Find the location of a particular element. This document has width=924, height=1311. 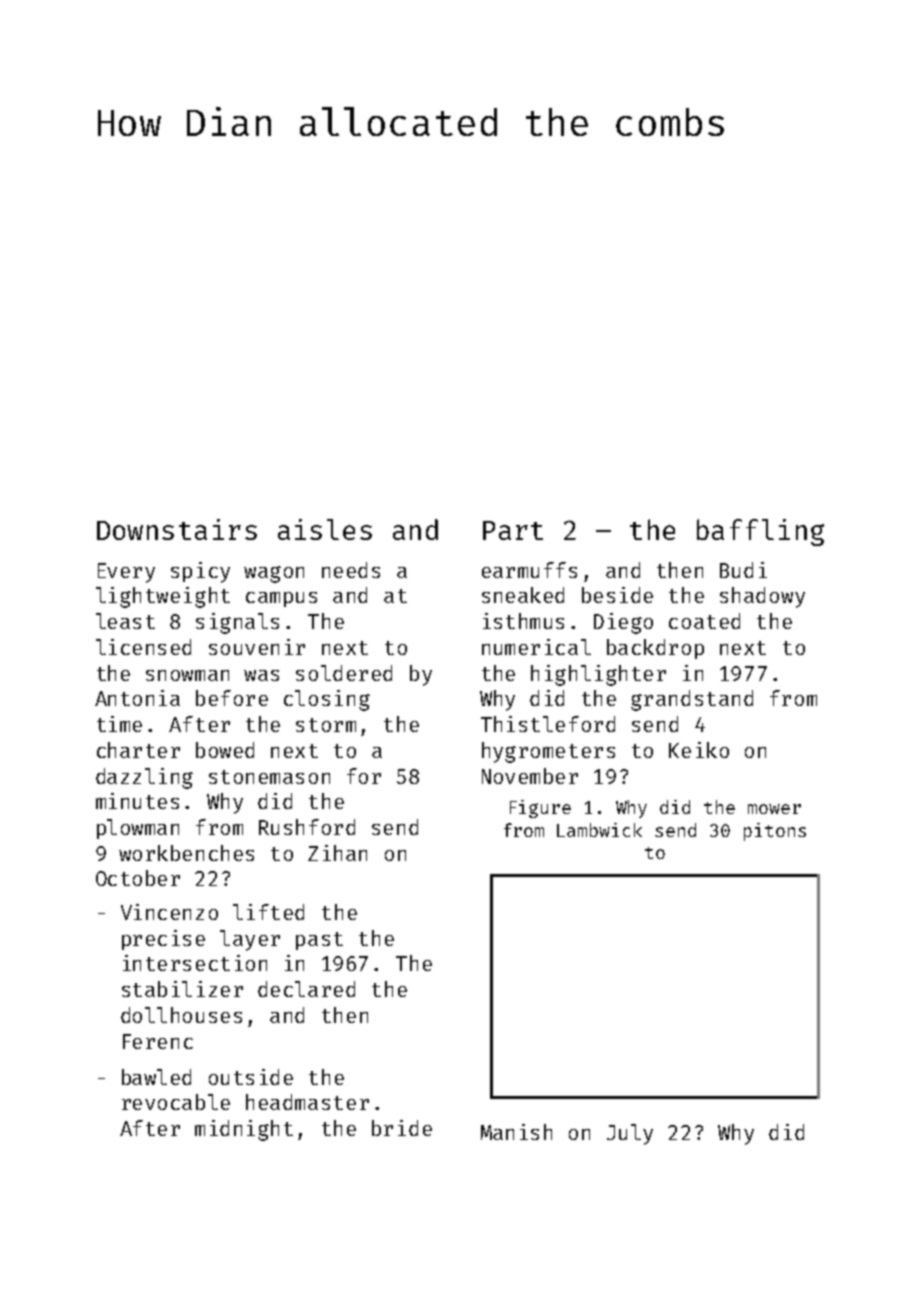

July is located at coordinates (630, 1134).
